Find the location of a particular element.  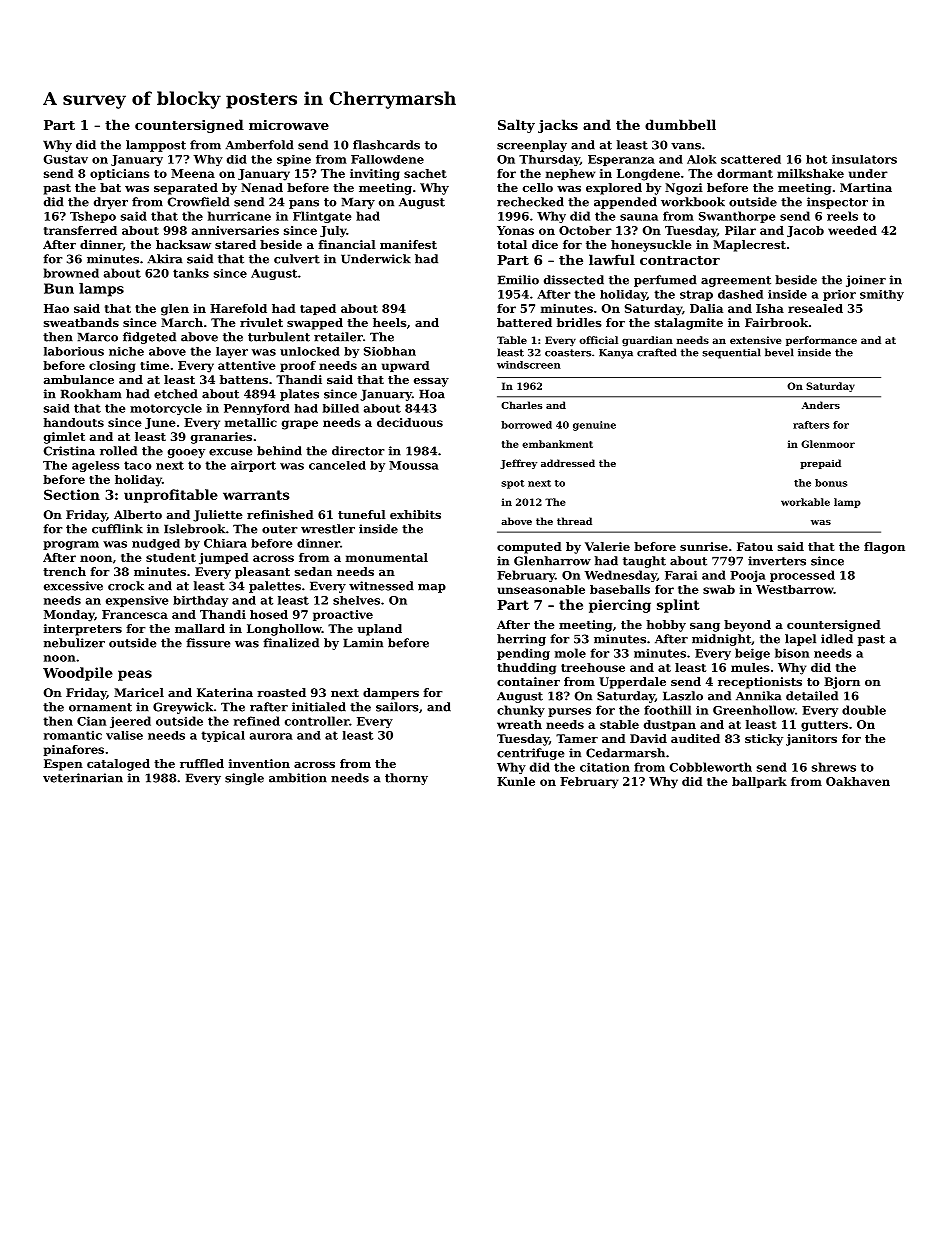

Bjorn is located at coordinates (842, 683).
